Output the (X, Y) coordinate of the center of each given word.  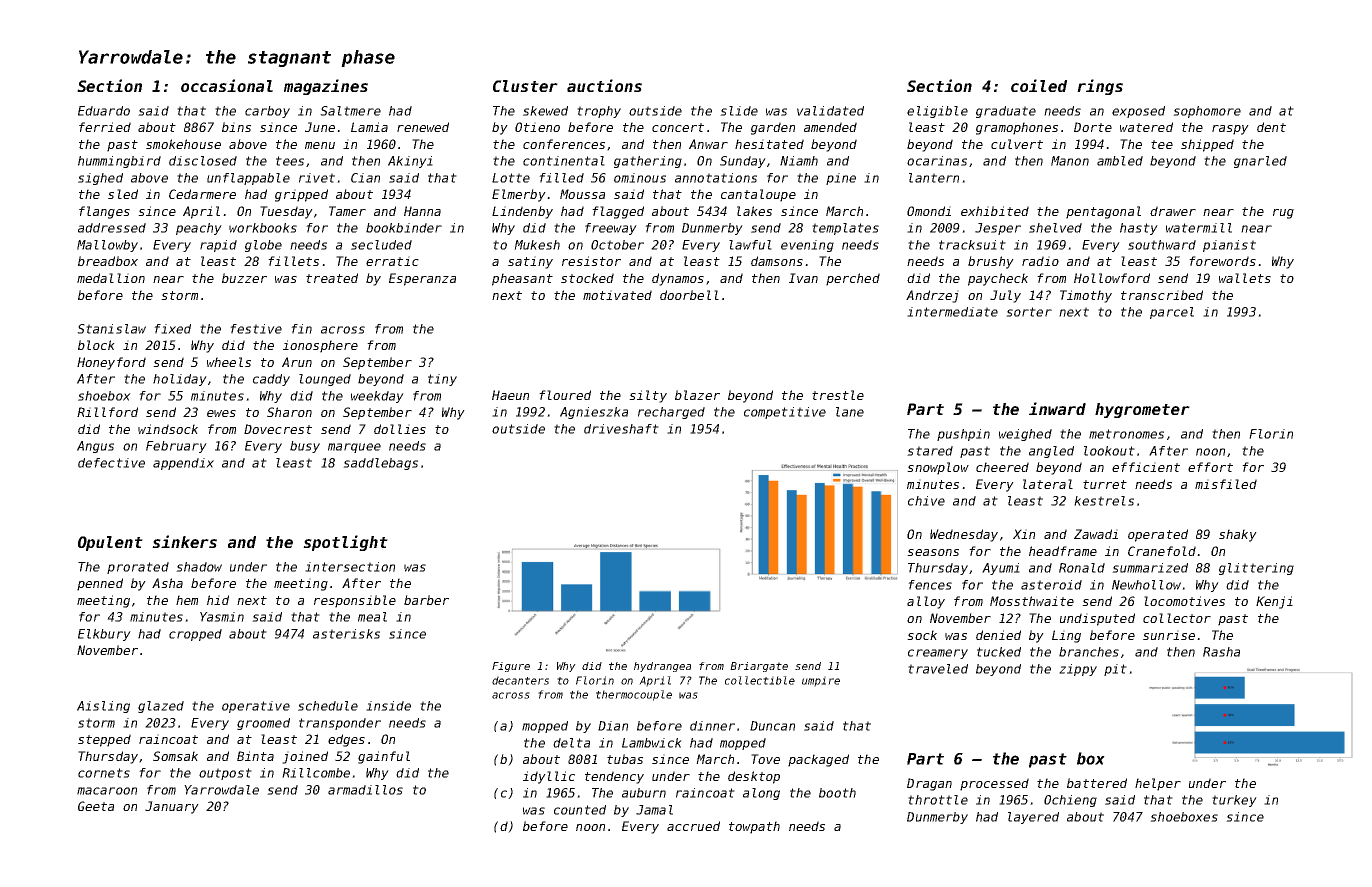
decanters (520, 680)
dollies (400, 429)
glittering (1256, 569)
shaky (1238, 535)
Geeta (96, 806)
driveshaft (621, 429)
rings (1100, 87)
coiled (1039, 85)
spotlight (345, 543)
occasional (227, 85)
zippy (1078, 670)
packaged (818, 760)
